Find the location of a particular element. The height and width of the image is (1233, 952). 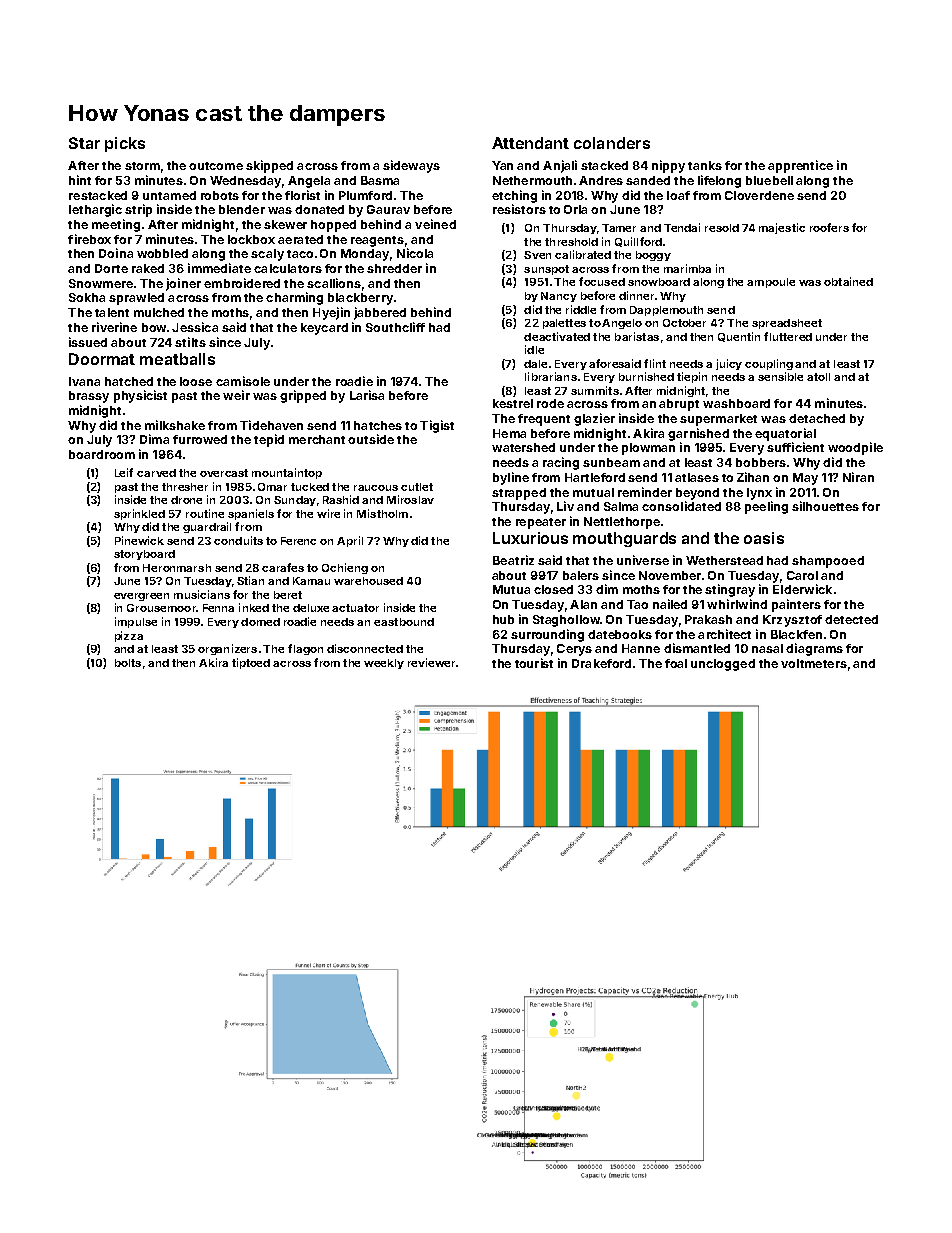

ampoule is located at coordinates (771, 283).
